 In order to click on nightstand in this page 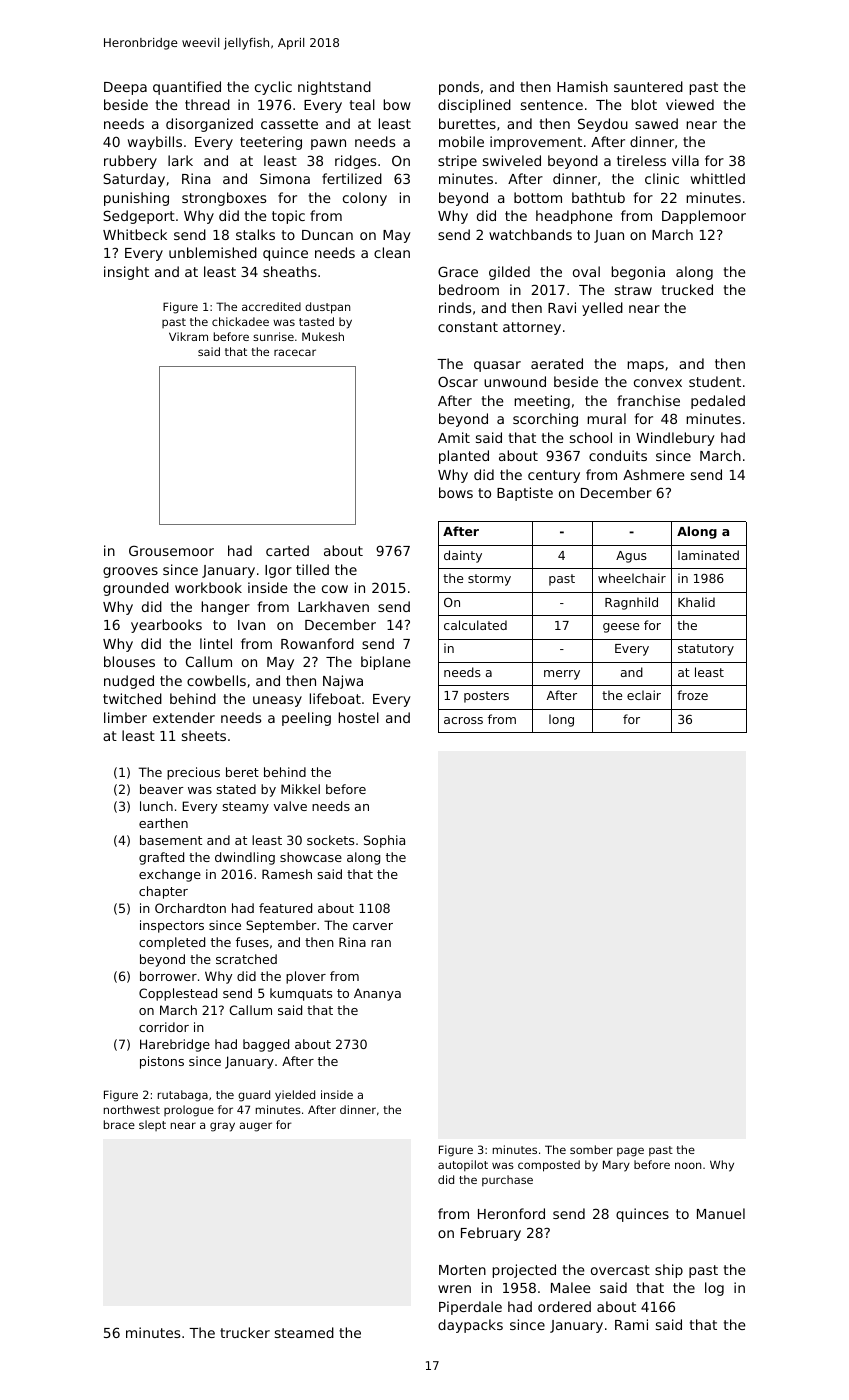, I will do `click(334, 88)`.
